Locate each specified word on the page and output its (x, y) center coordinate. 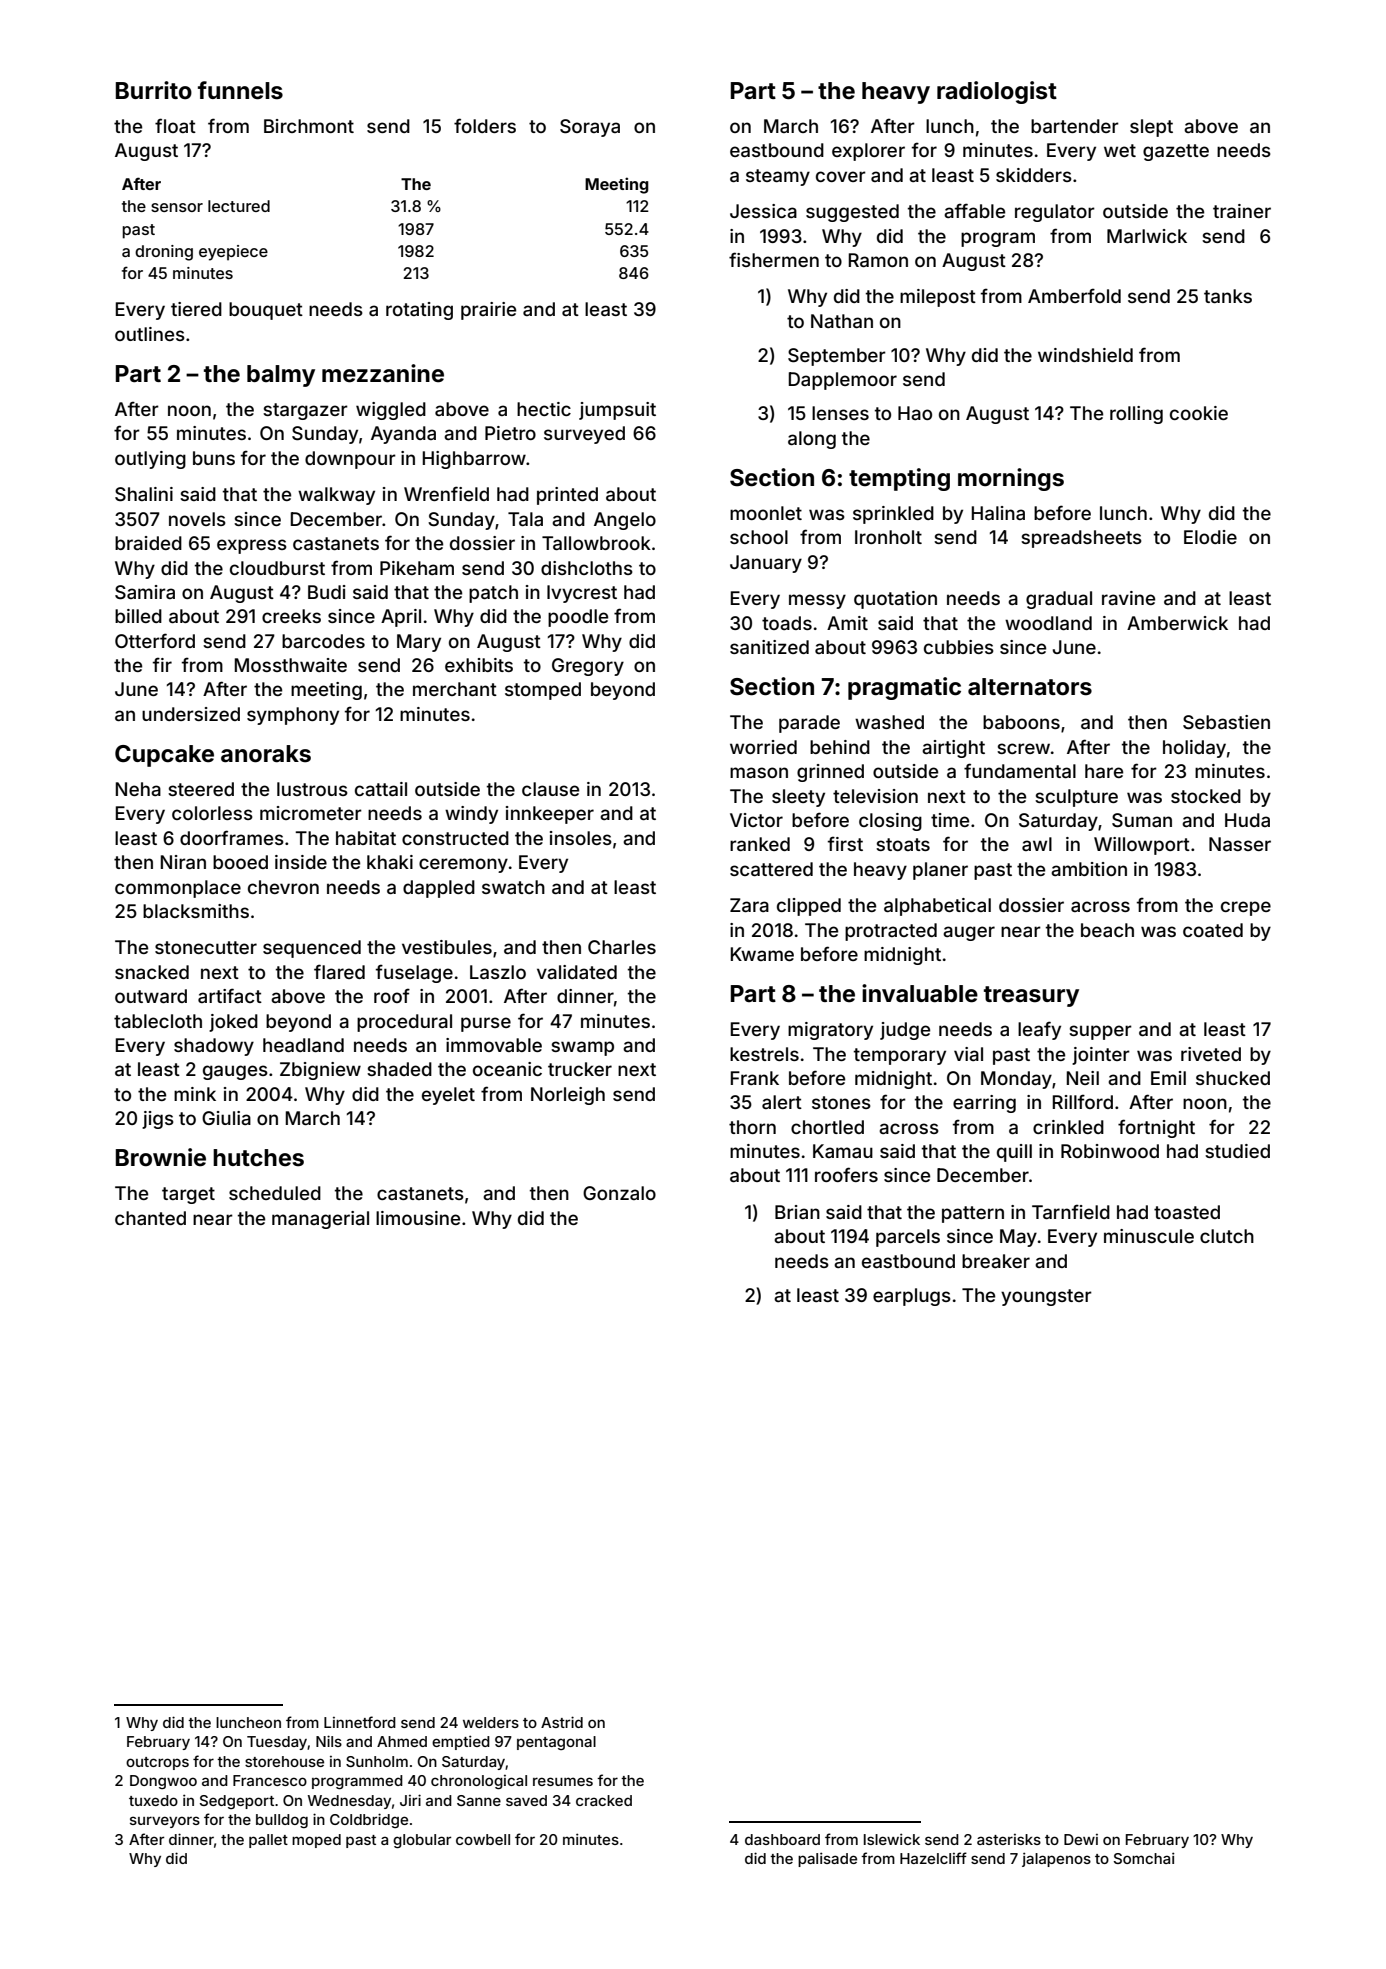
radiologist (997, 92)
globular (422, 1841)
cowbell (483, 1839)
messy (817, 601)
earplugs (912, 1297)
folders (485, 125)
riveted (1211, 1054)
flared (339, 971)
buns (214, 458)
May (1018, 1238)
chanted (150, 1218)
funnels (240, 90)
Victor (756, 820)
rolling (1136, 415)
